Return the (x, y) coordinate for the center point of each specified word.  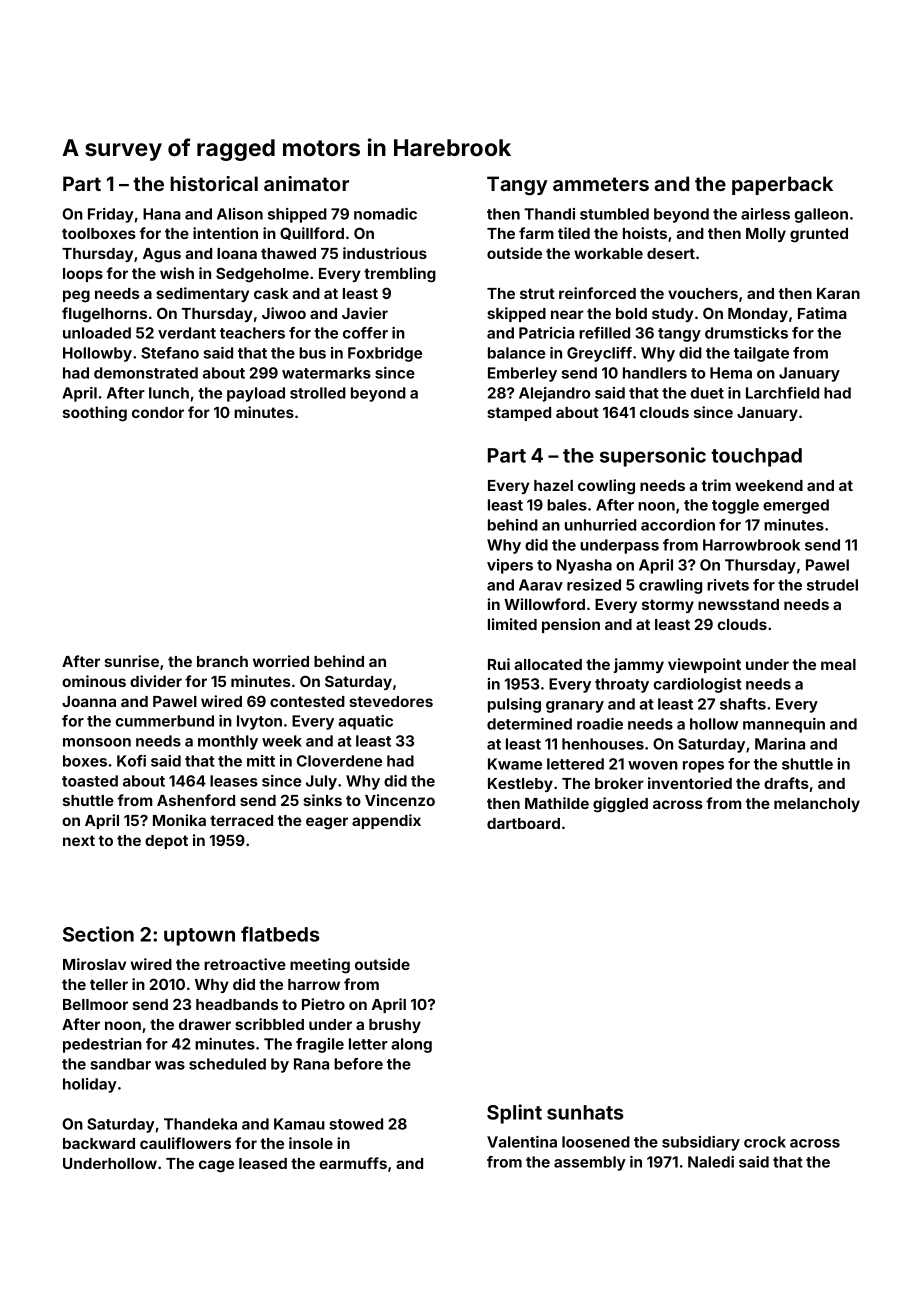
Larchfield (782, 393)
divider (156, 681)
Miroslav (94, 964)
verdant (187, 333)
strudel (832, 585)
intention (225, 233)
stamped (519, 414)
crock (765, 1142)
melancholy (817, 805)
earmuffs (353, 1163)
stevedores (391, 701)
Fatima (822, 313)
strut (537, 293)
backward (99, 1143)
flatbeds (280, 934)
